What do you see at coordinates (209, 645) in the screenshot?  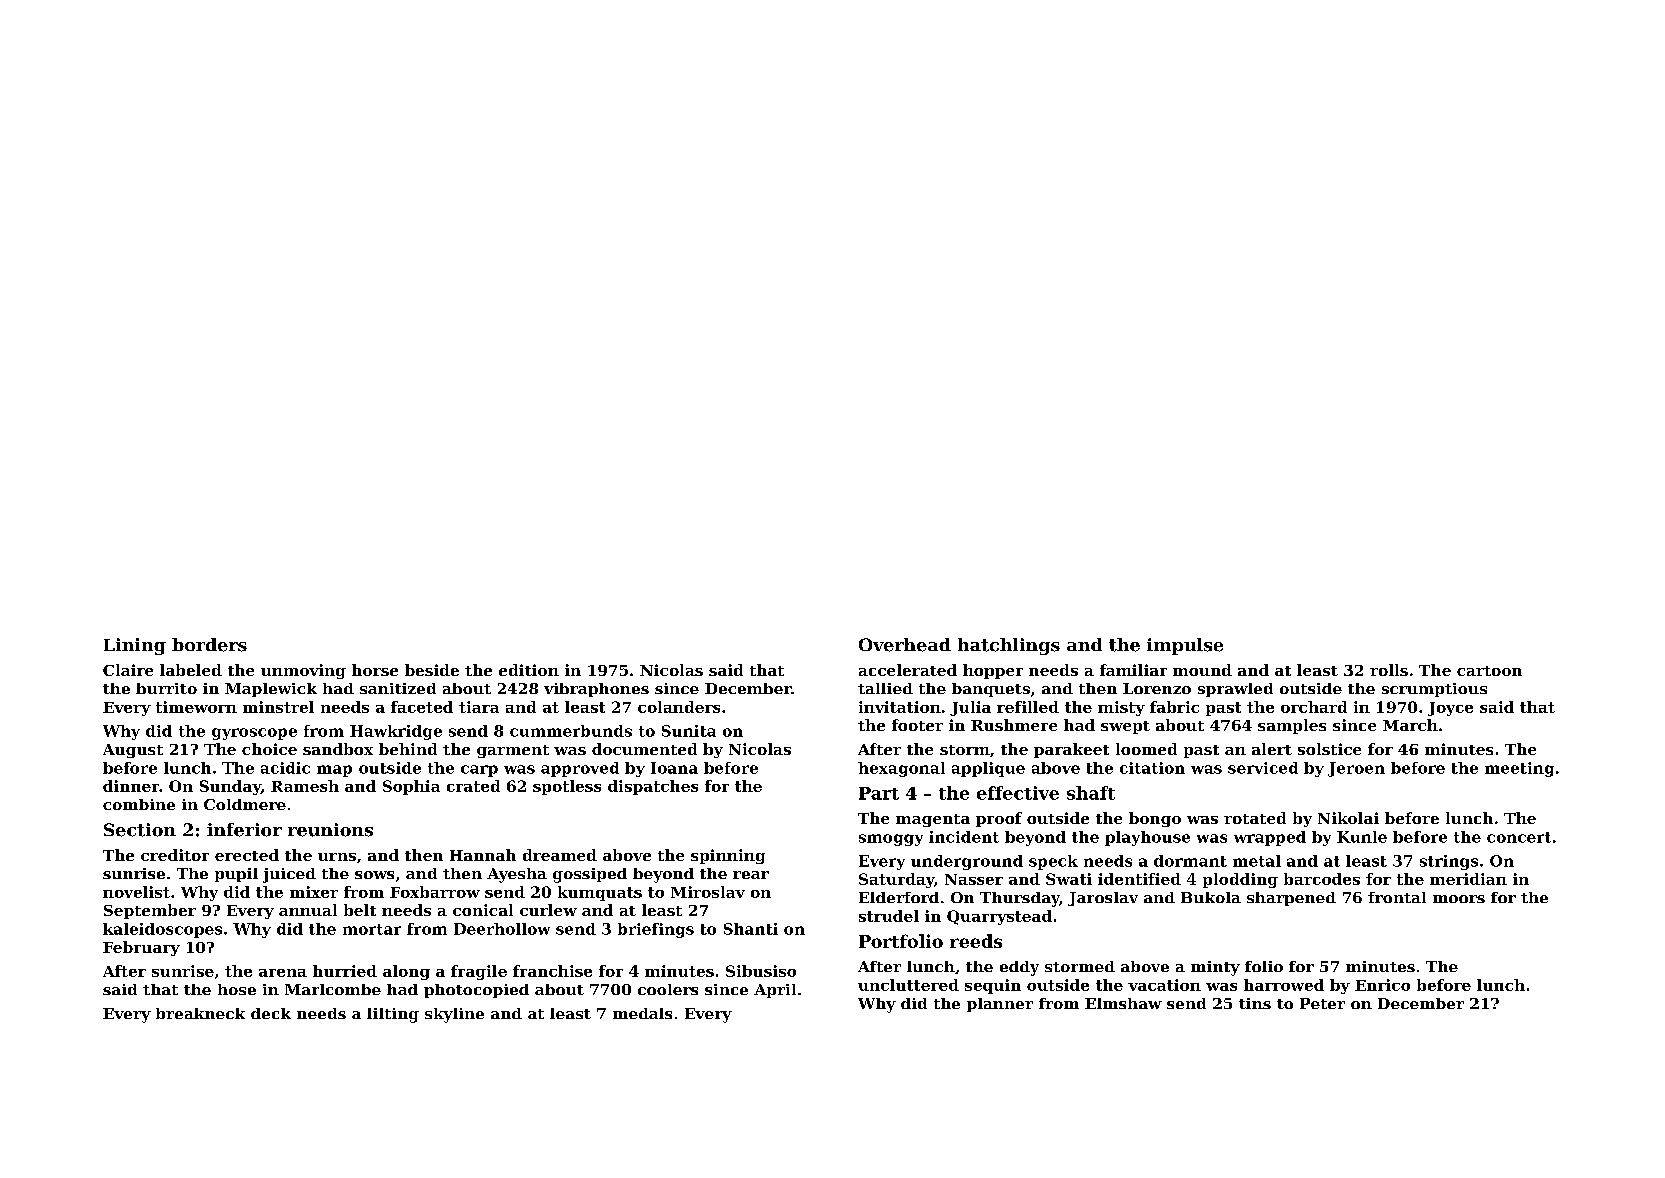 I see `borders` at bounding box center [209, 645].
